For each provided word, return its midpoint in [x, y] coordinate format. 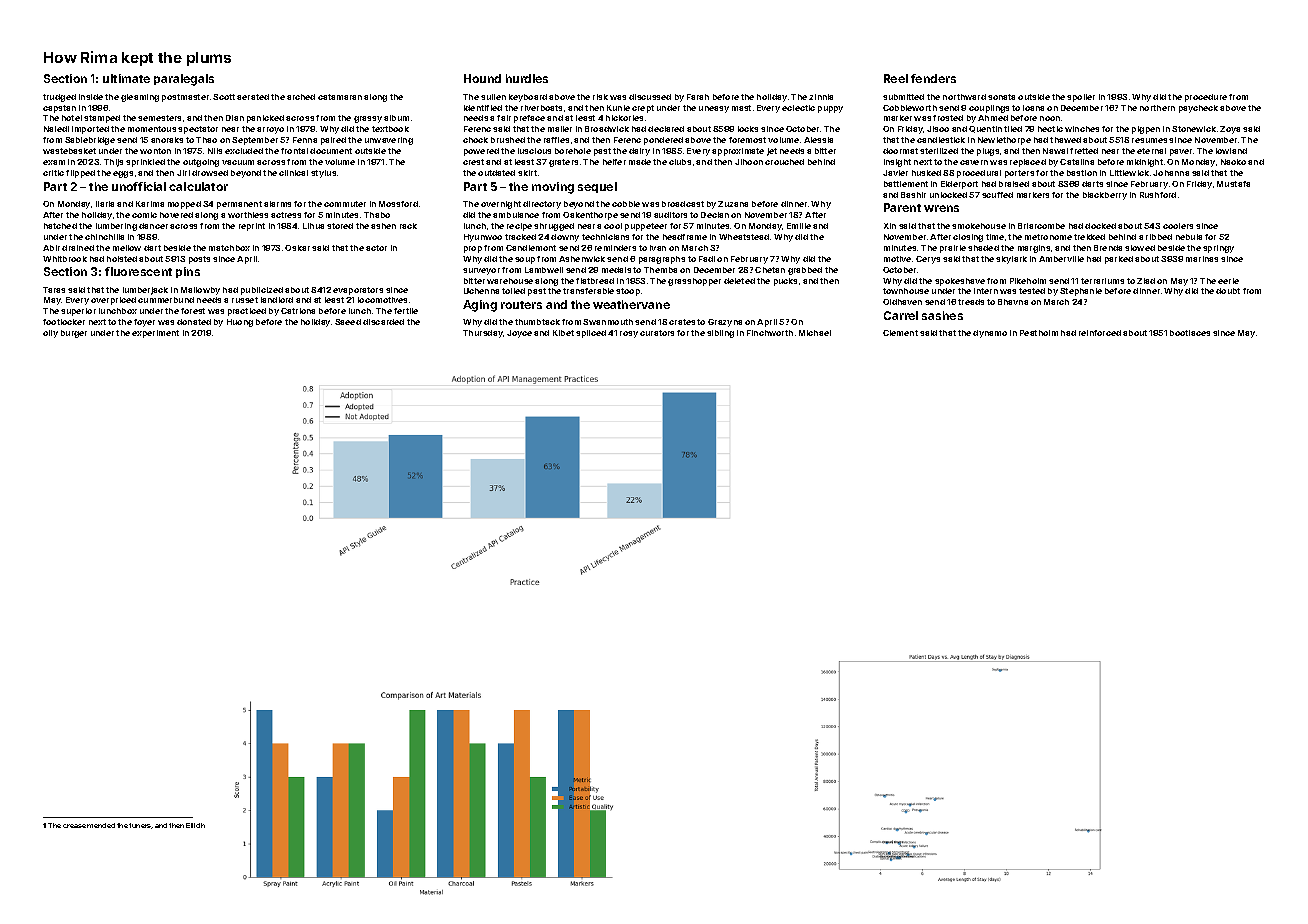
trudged [59, 98]
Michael [815, 333]
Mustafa [1233, 184]
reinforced [1100, 333]
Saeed [348, 322]
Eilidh [195, 825]
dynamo [990, 334]
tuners [140, 826]
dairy [639, 152]
